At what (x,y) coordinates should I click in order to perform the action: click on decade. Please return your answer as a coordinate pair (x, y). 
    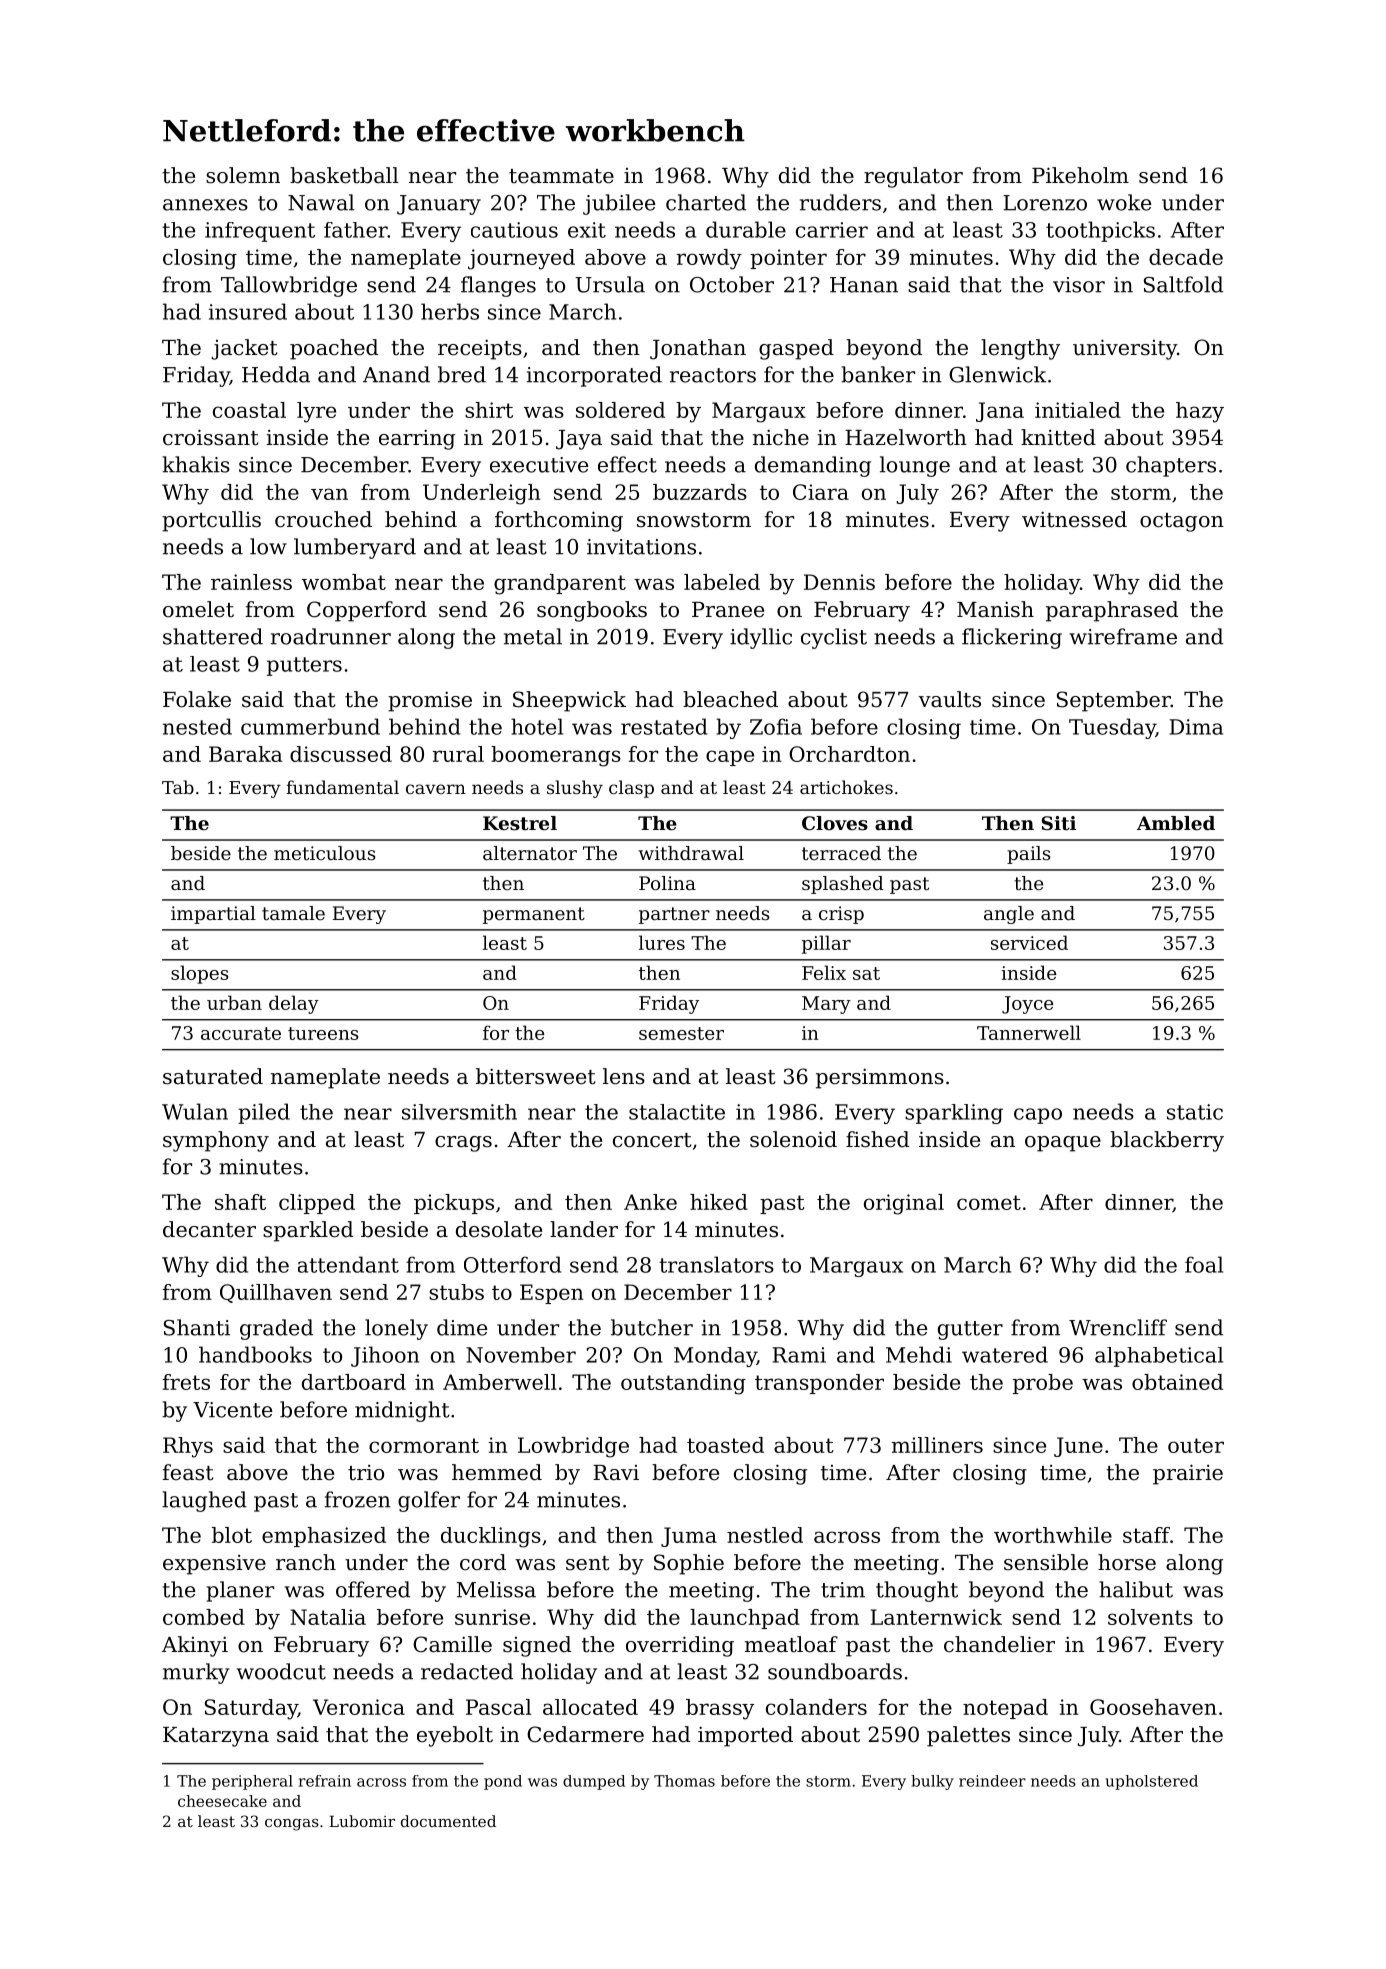
    Looking at the image, I should click on (1186, 257).
